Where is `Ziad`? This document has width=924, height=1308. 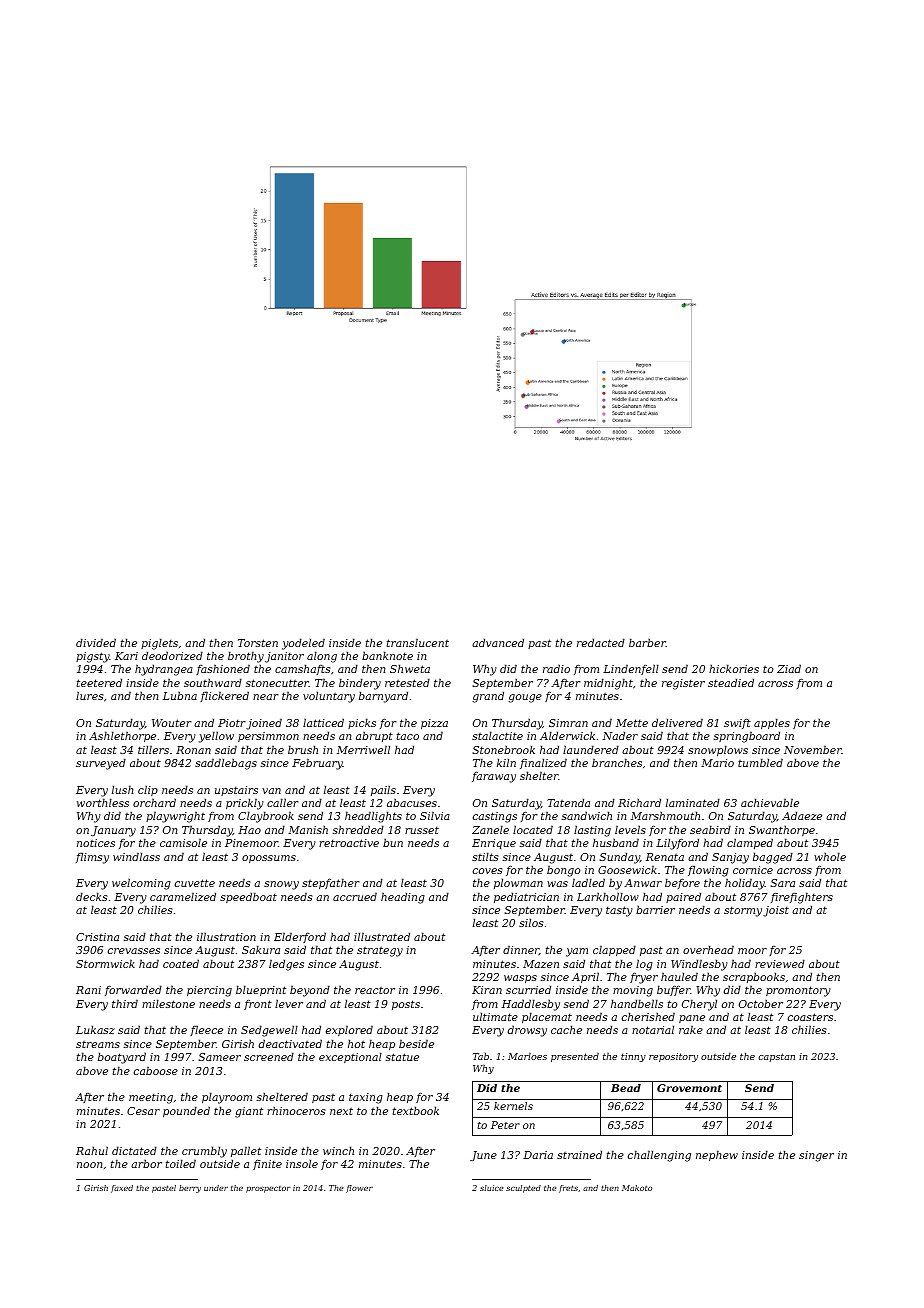
Ziad is located at coordinates (789, 668).
